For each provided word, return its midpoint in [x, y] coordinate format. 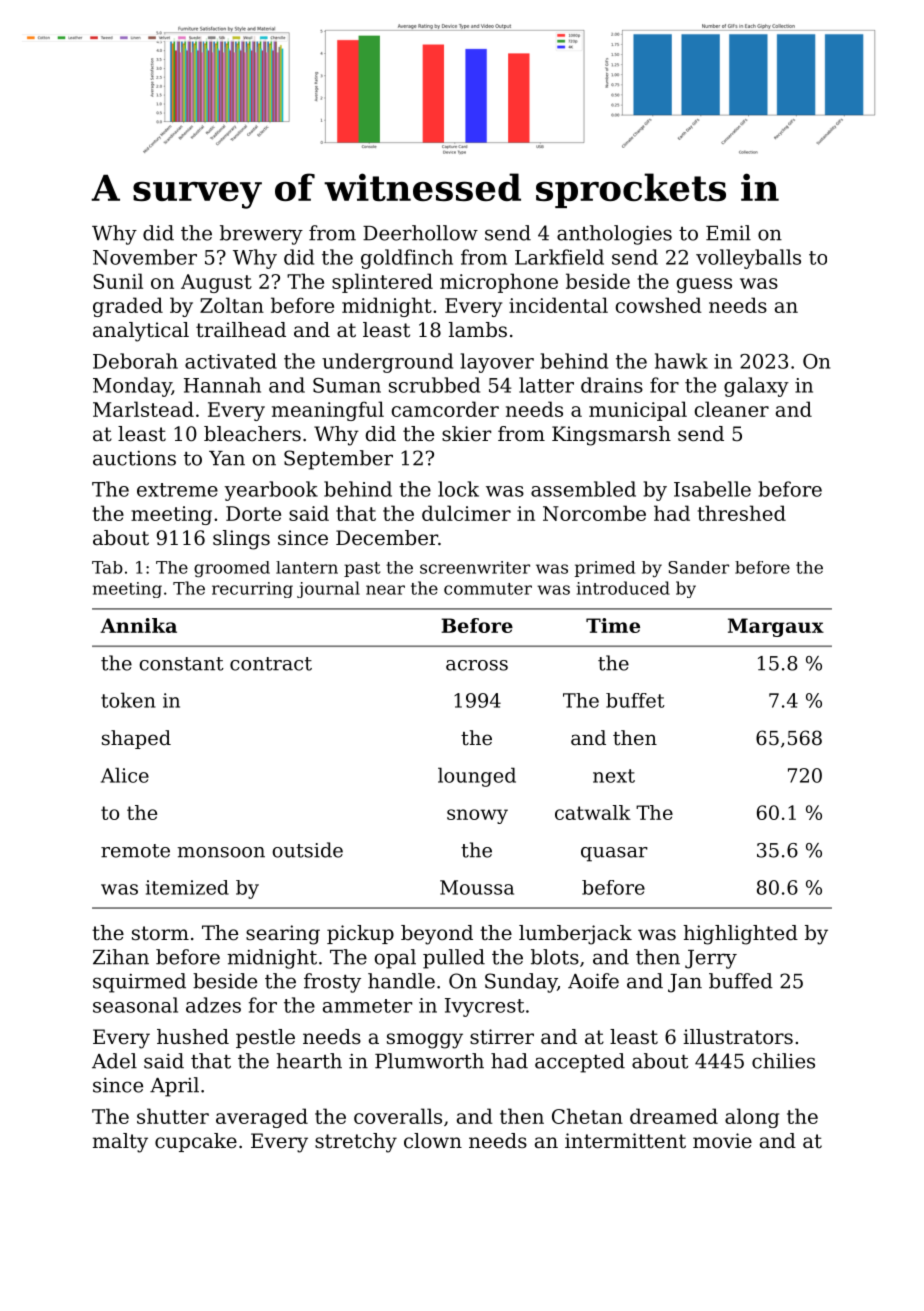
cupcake [196, 1142]
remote [135, 851]
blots [555, 957]
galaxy [756, 387]
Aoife [593, 981]
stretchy [356, 1143]
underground [387, 363]
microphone [499, 283]
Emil [728, 233]
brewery [261, 235]
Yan [227, 458]
